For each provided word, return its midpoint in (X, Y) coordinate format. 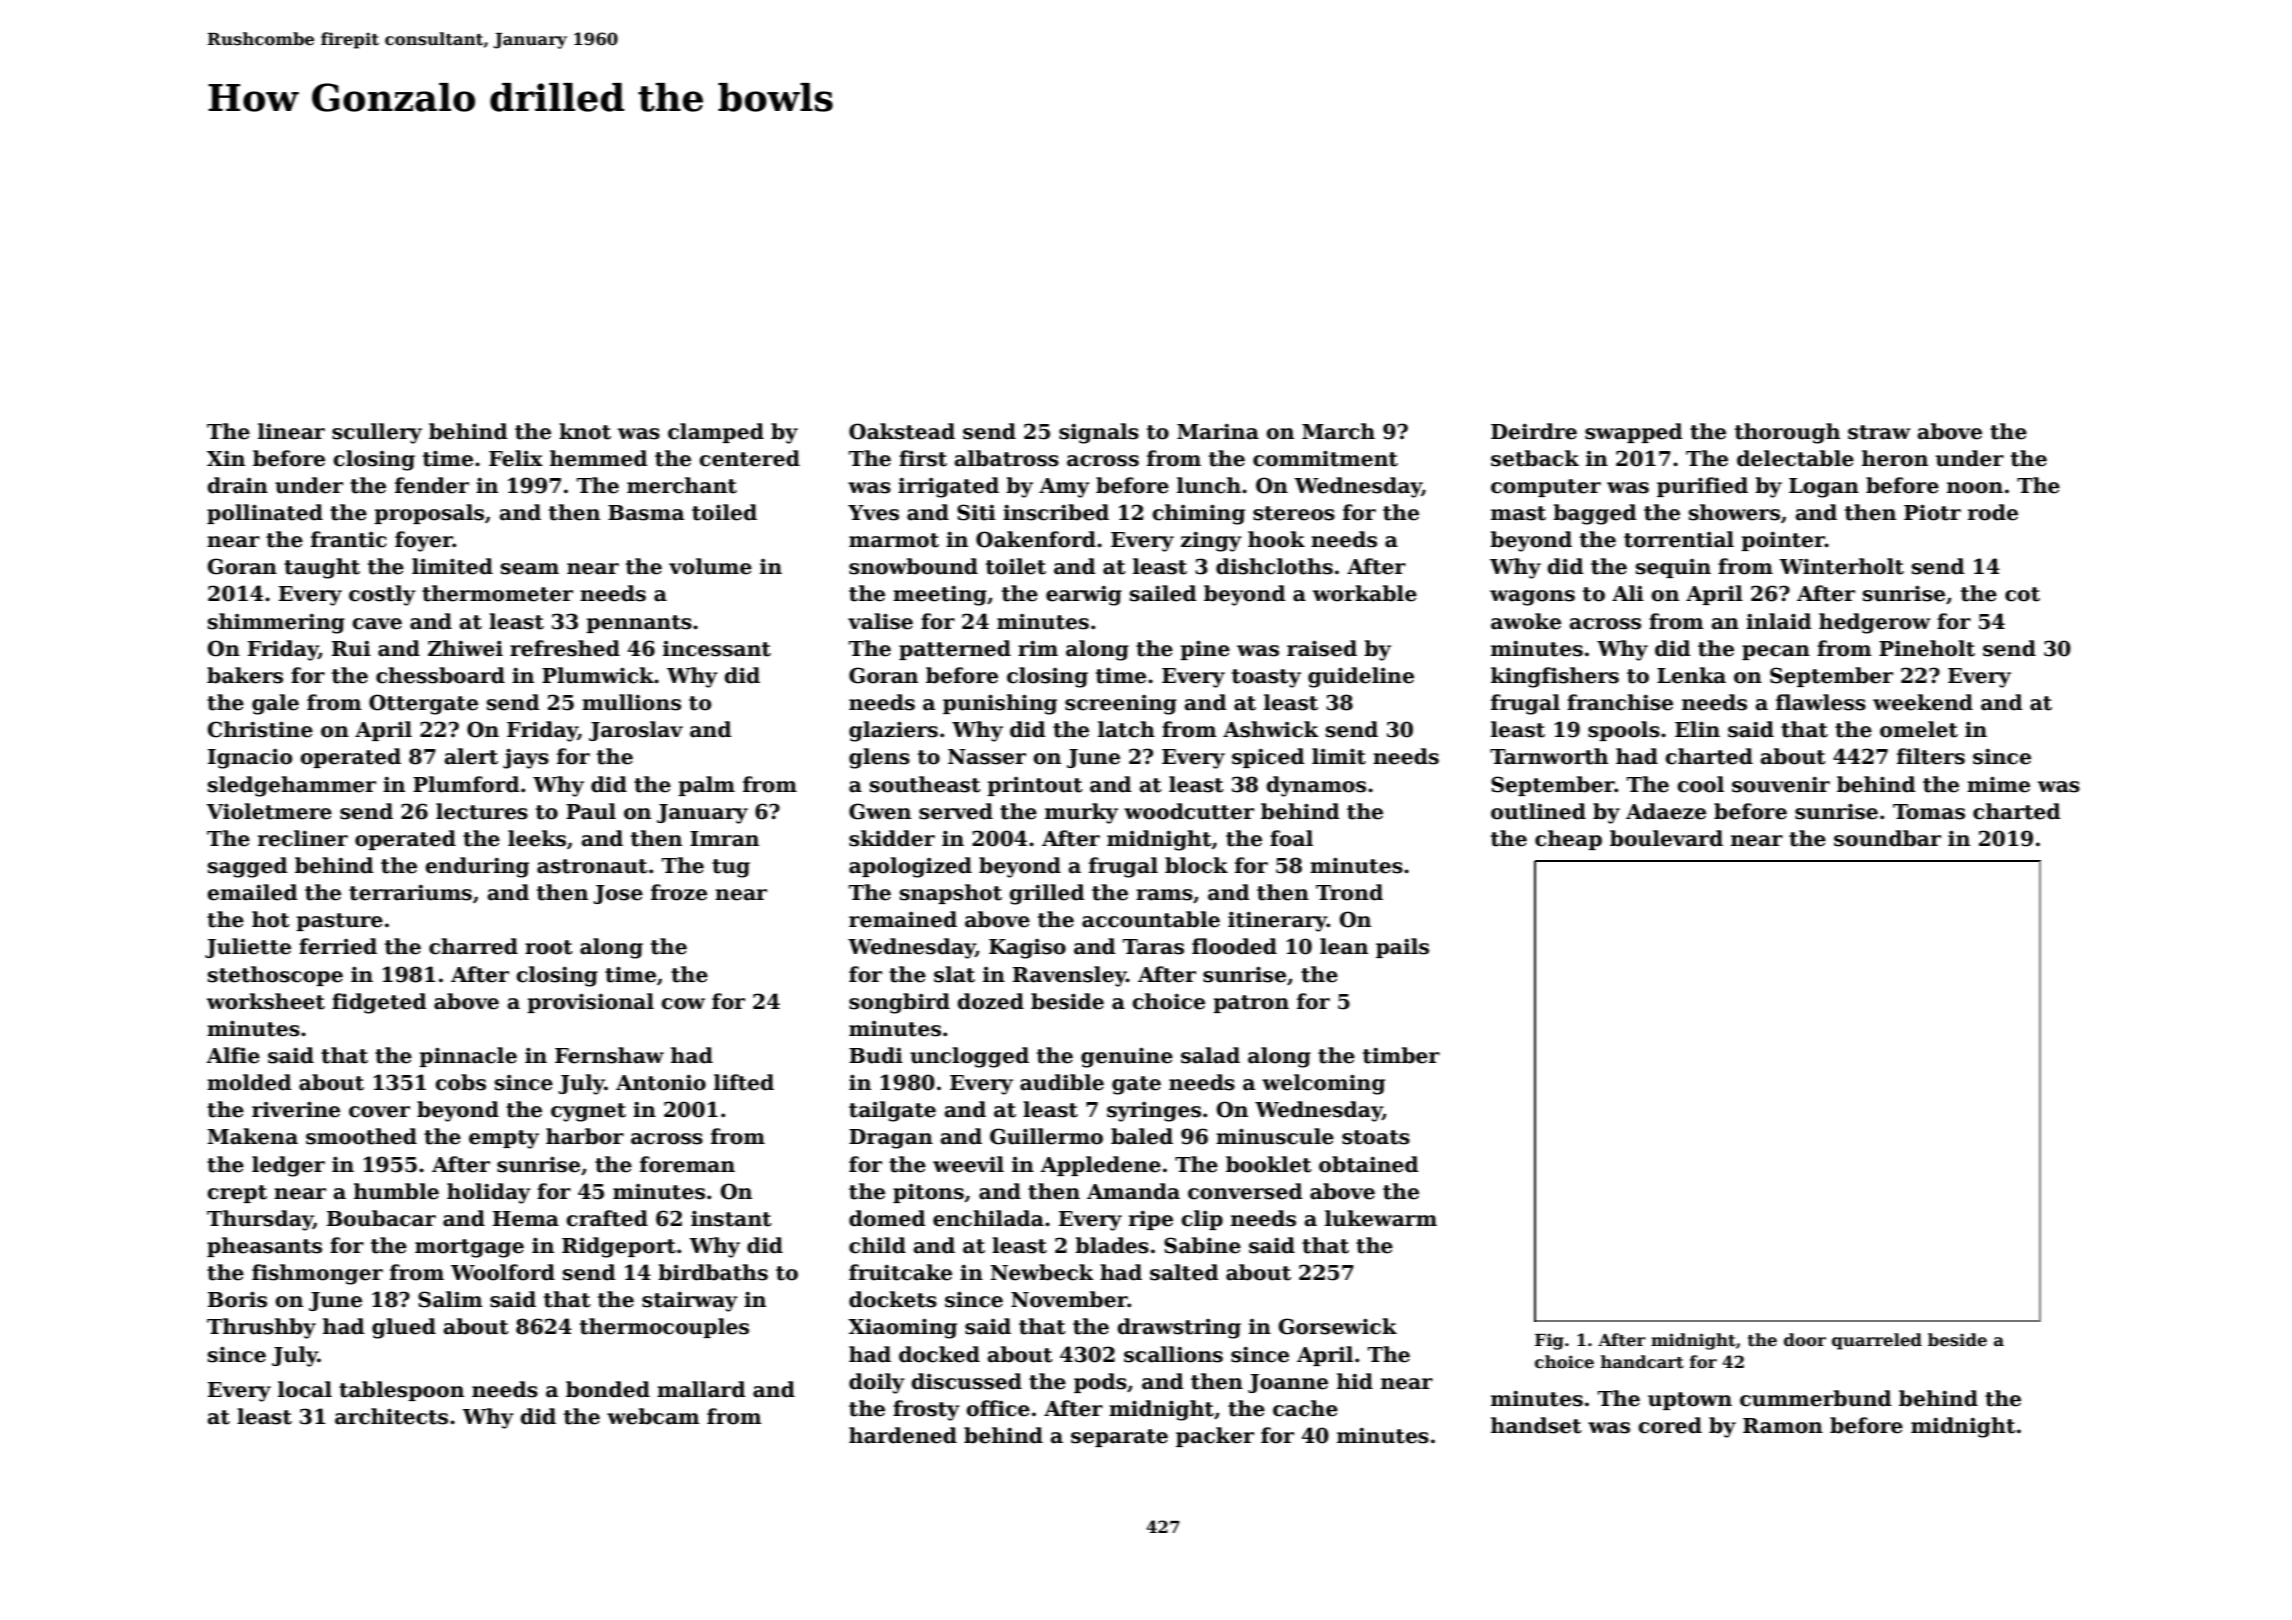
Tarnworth (1549, 756)
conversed (1245, 1191)
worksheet (266, 1001)
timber (1401, 1055)
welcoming (1323, 1084)
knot (585, 431)
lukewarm (1381, 1218)
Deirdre (1534, 431)
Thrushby (261, 1328)
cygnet (588, 1112)
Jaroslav (636, 731)
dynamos (1316, 786)
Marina (1218, 432)
